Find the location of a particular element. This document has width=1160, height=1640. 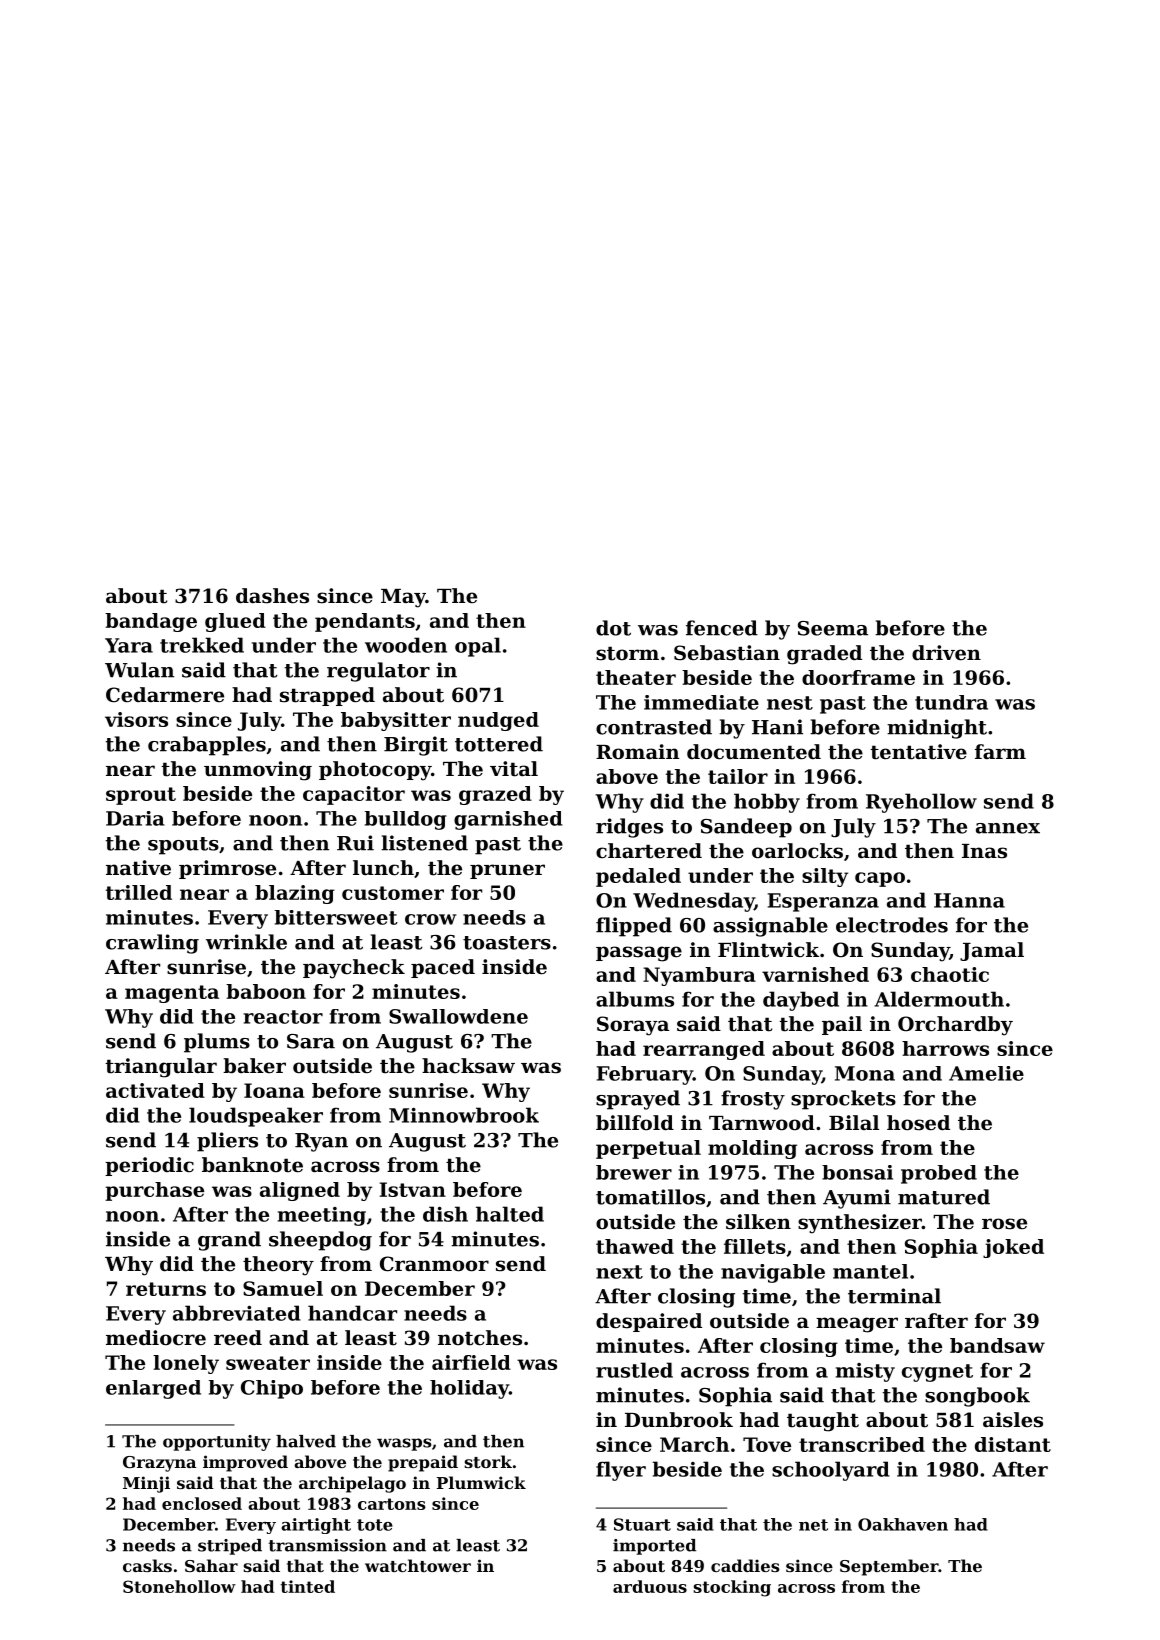

Seema is located at coordinates (833, 628).
